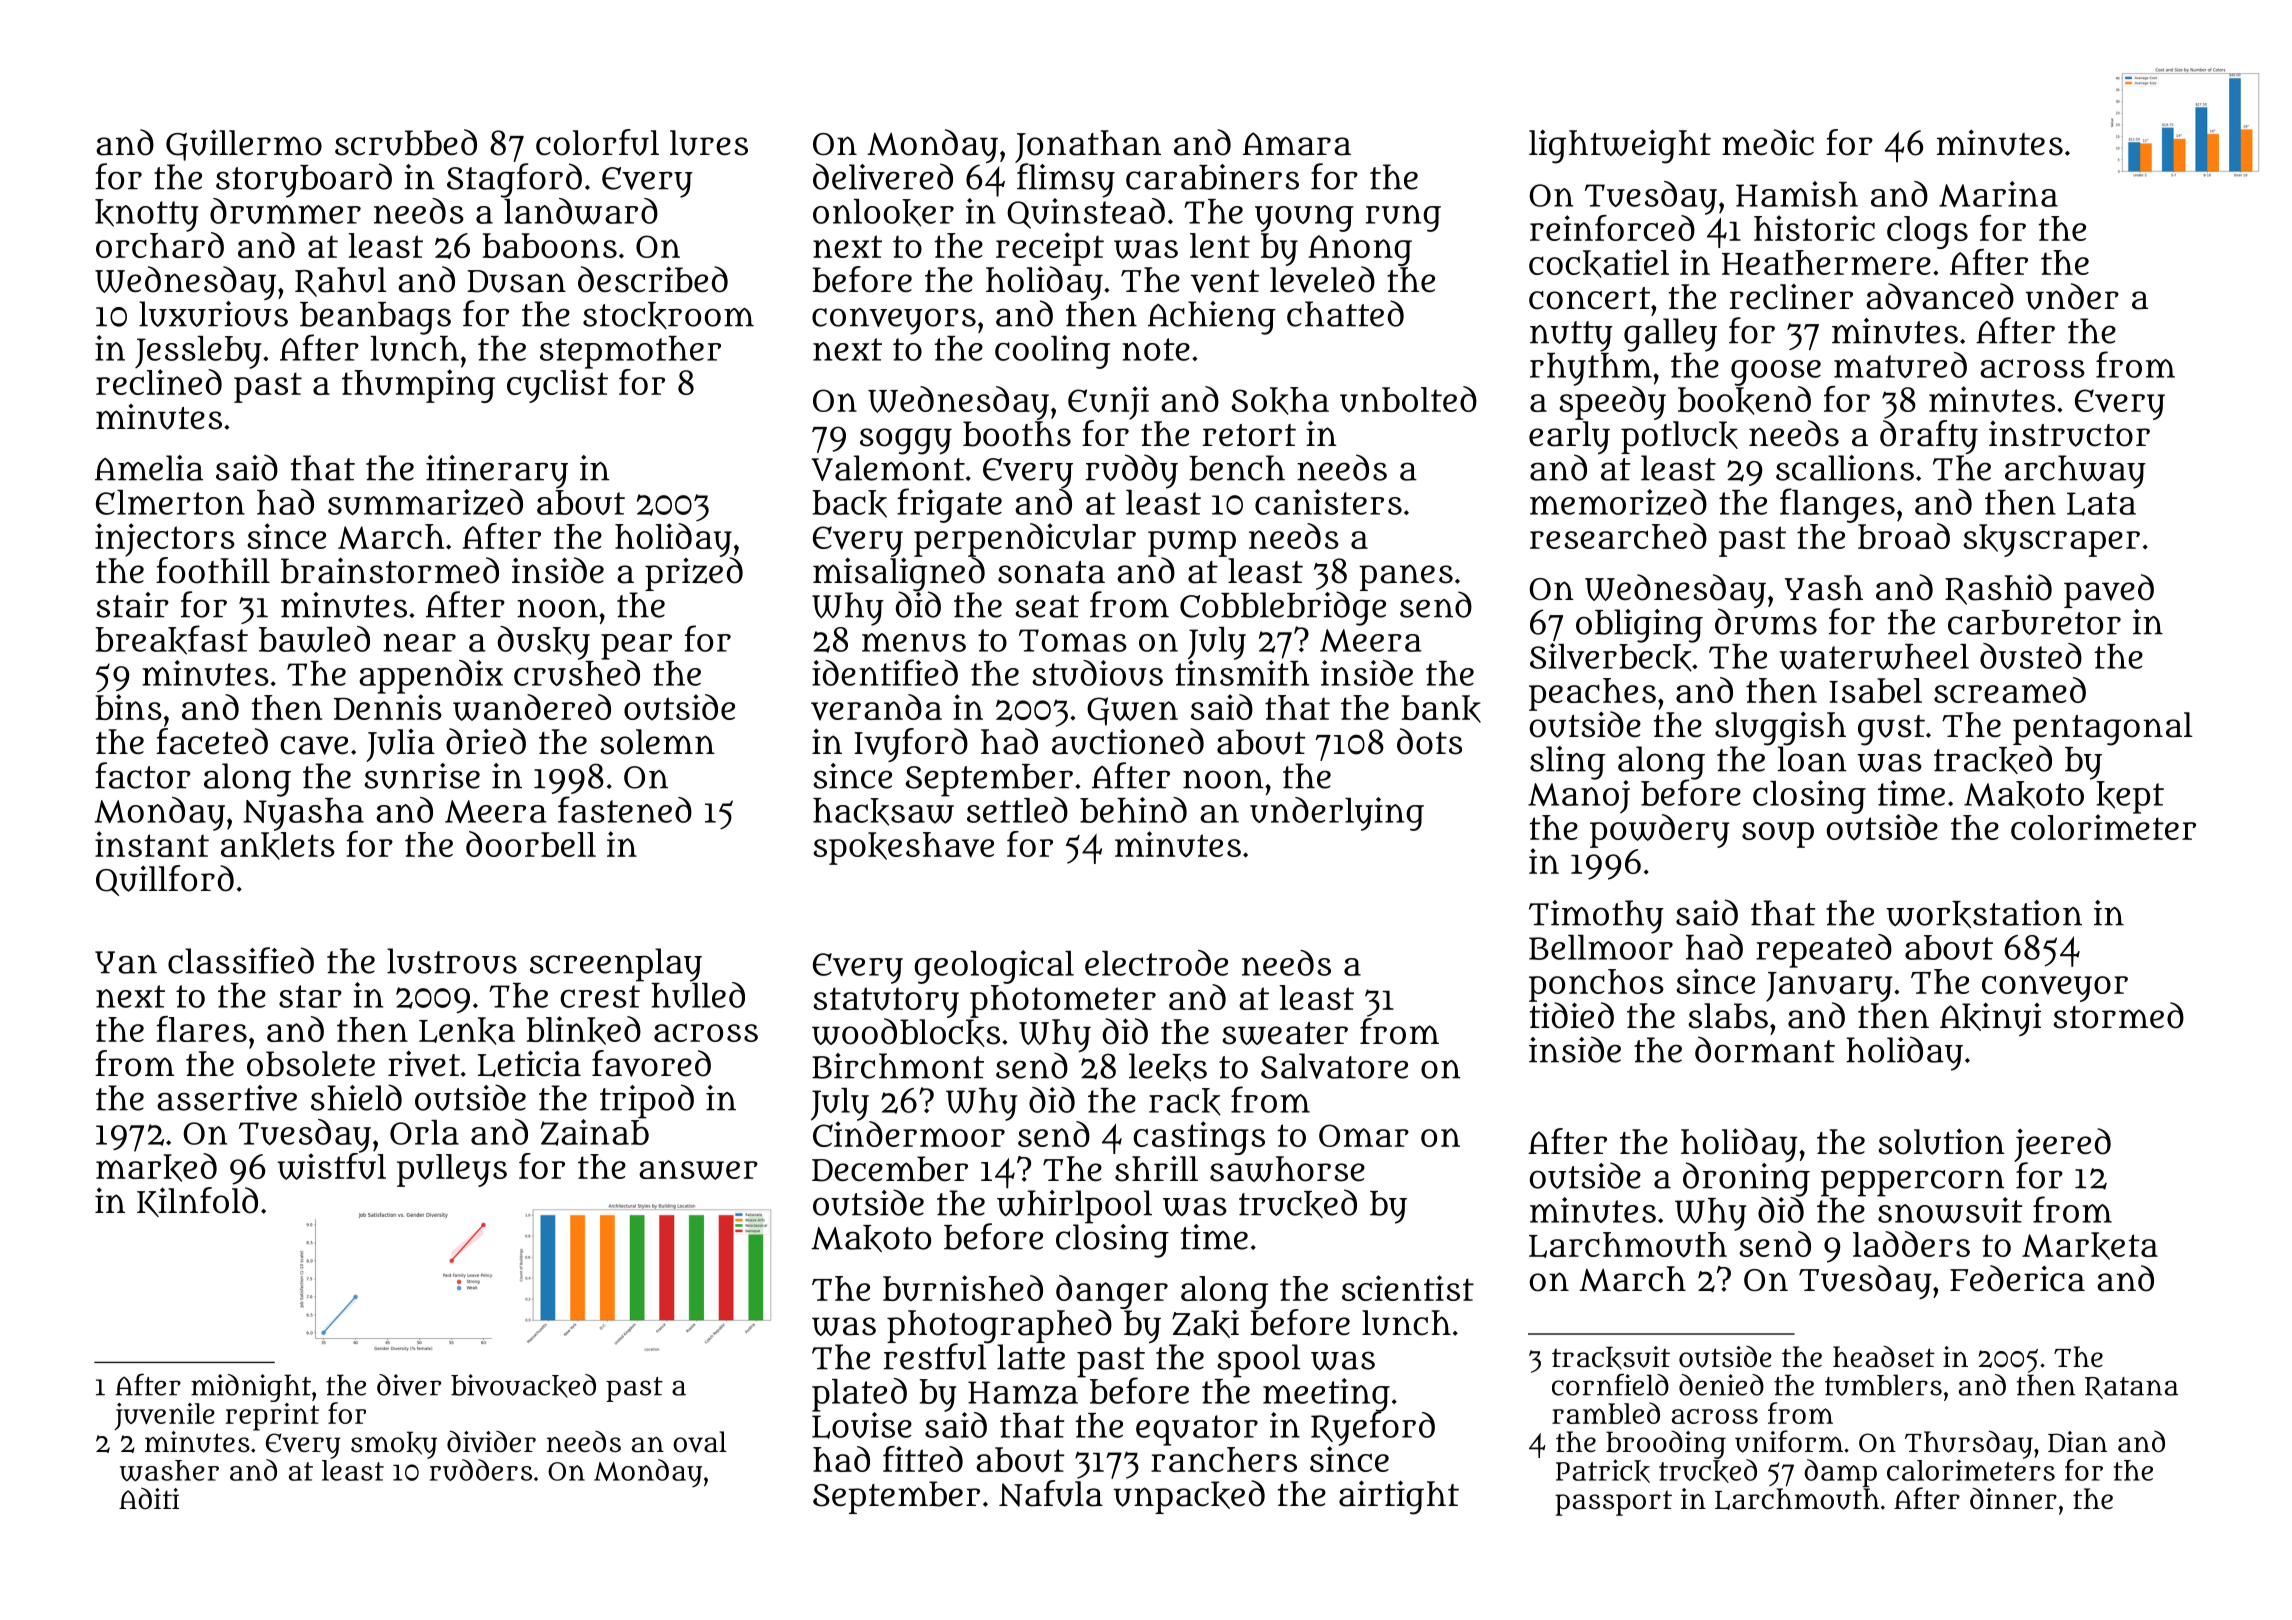  I want to click on passport, so click(1613, 1503).
